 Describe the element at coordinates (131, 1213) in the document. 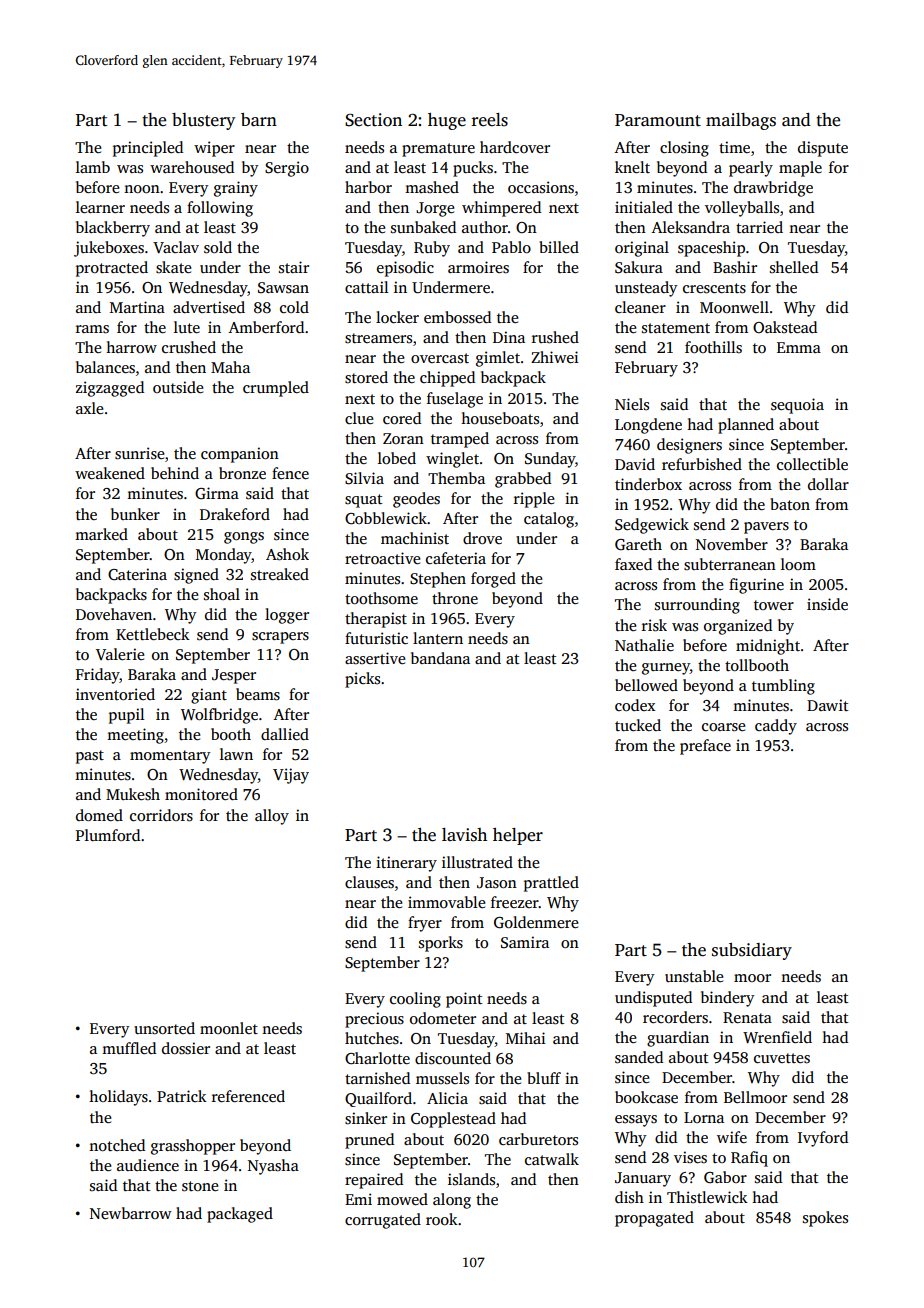

I see `Newbarrow` at that location.
